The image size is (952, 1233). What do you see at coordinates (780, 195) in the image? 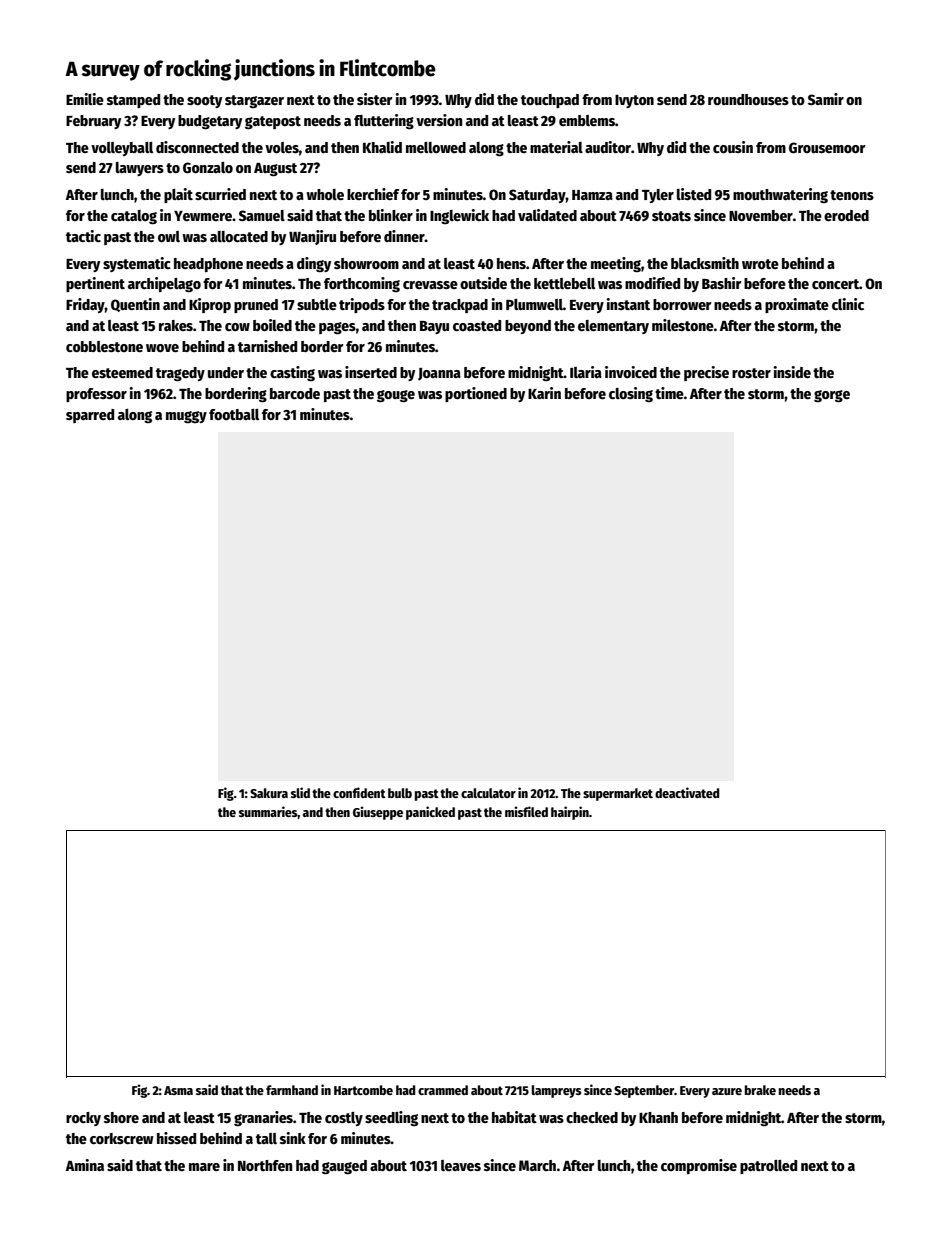
I see `mouthwatering` at bounding box center [780, 195].
